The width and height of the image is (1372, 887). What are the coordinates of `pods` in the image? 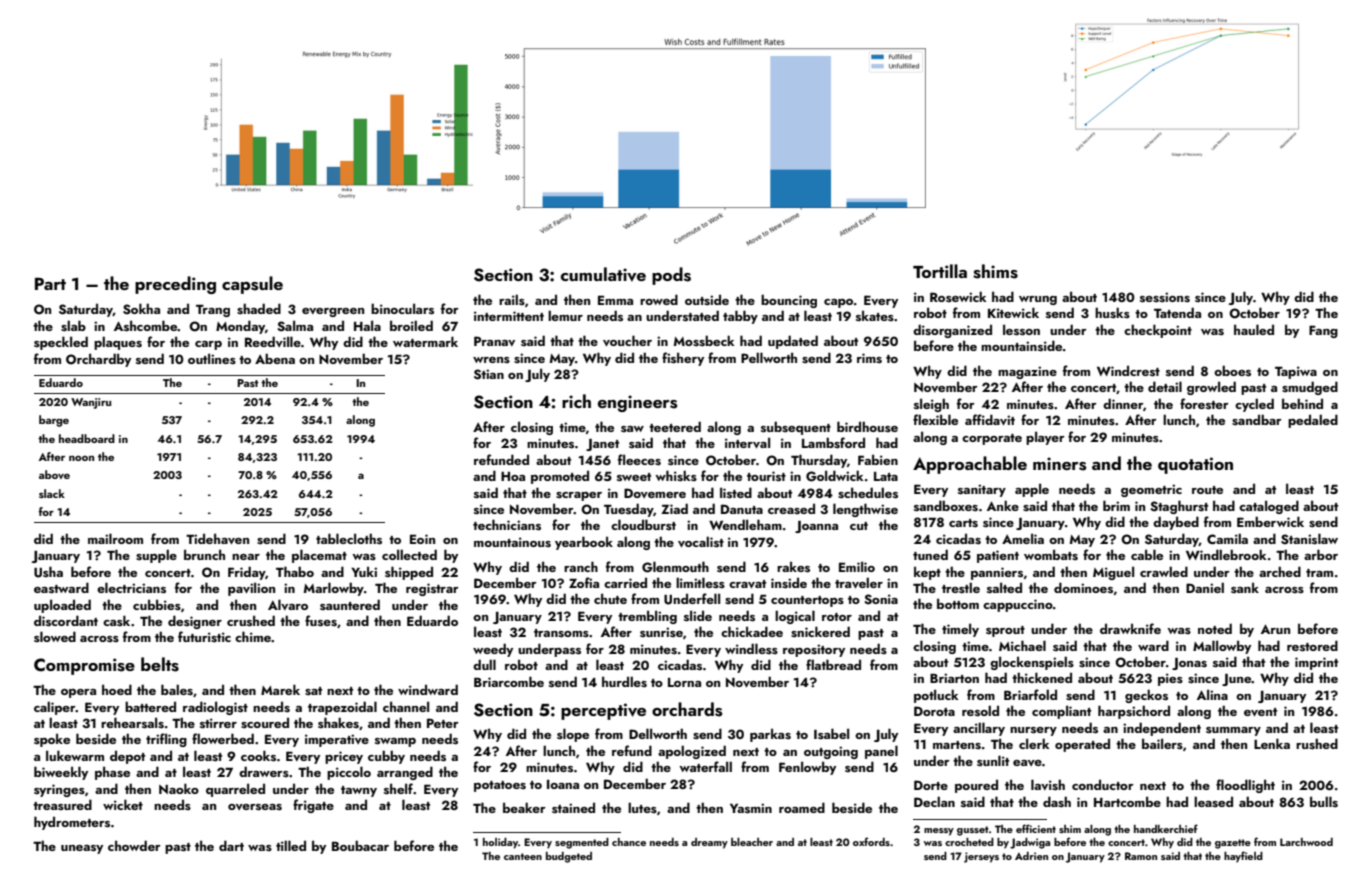 It's located at (671, 276).
